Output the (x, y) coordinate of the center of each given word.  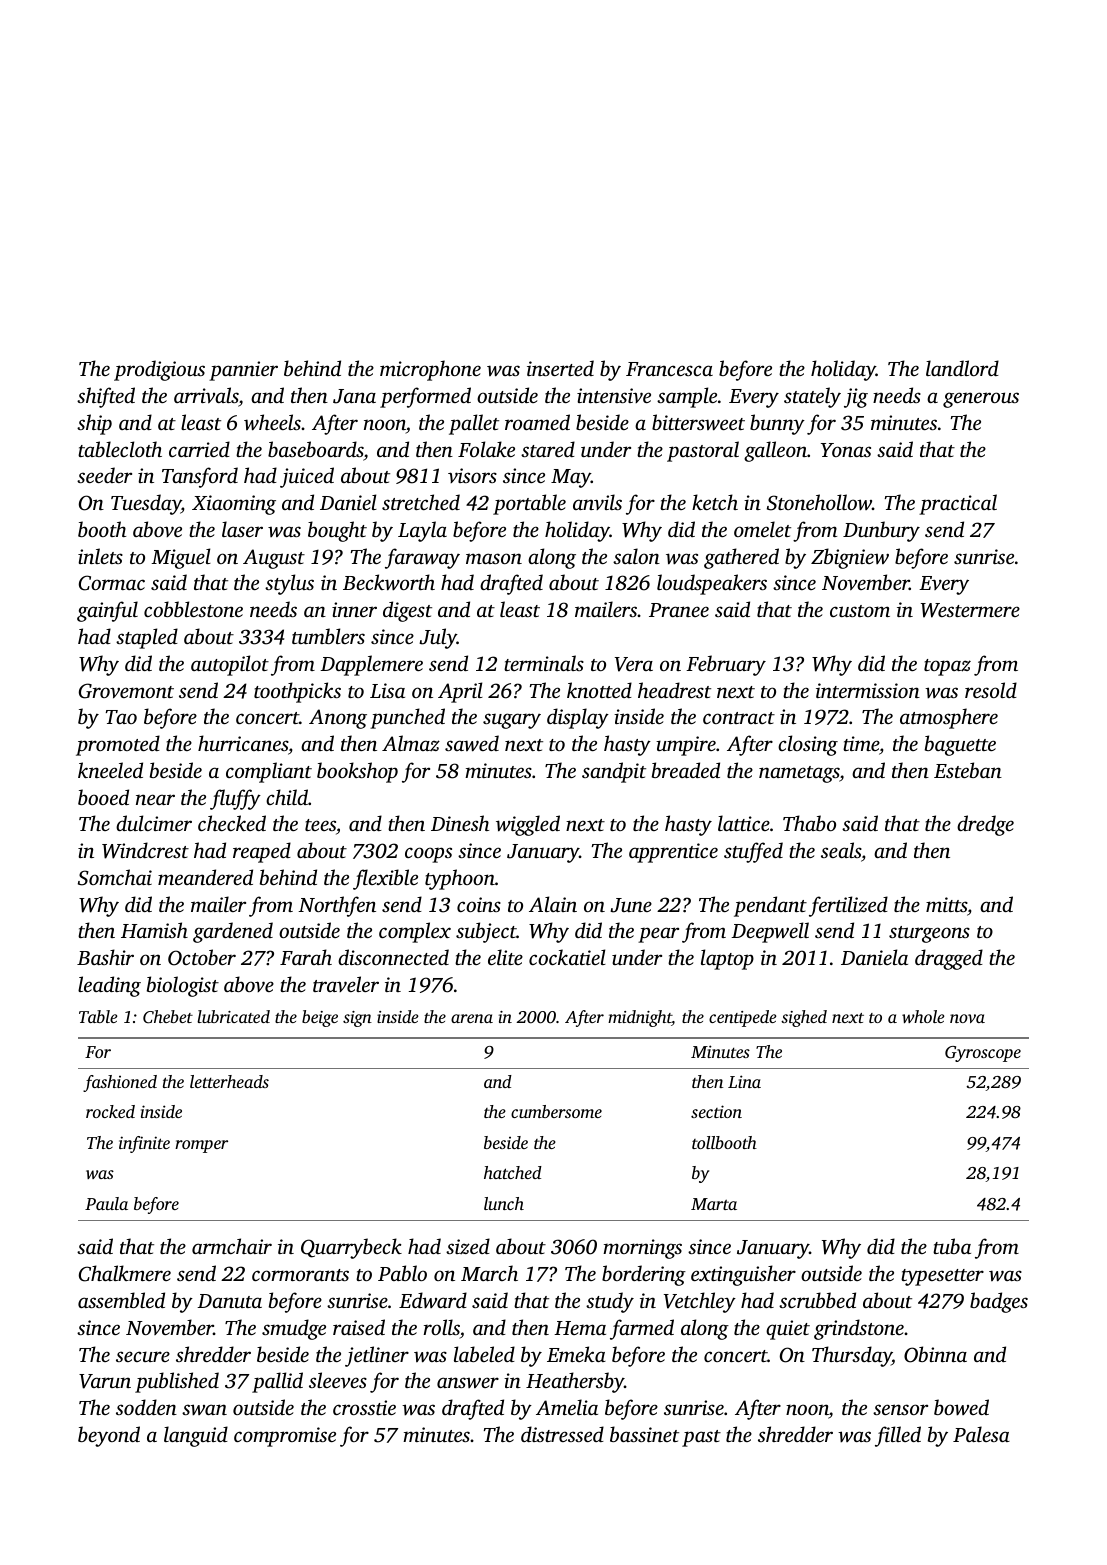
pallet (474, 424)
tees (320, 825)
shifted (106, 397)
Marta (714, 1204)
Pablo (402, 1273)
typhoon (460, 879)
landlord (962, 368)
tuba (952, 1246)
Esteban (968, 770)
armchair (232, 1246)
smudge (294, 1329)
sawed (472, 743)
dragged (949, 959)
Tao (121, 717)
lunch (504, 1203)
